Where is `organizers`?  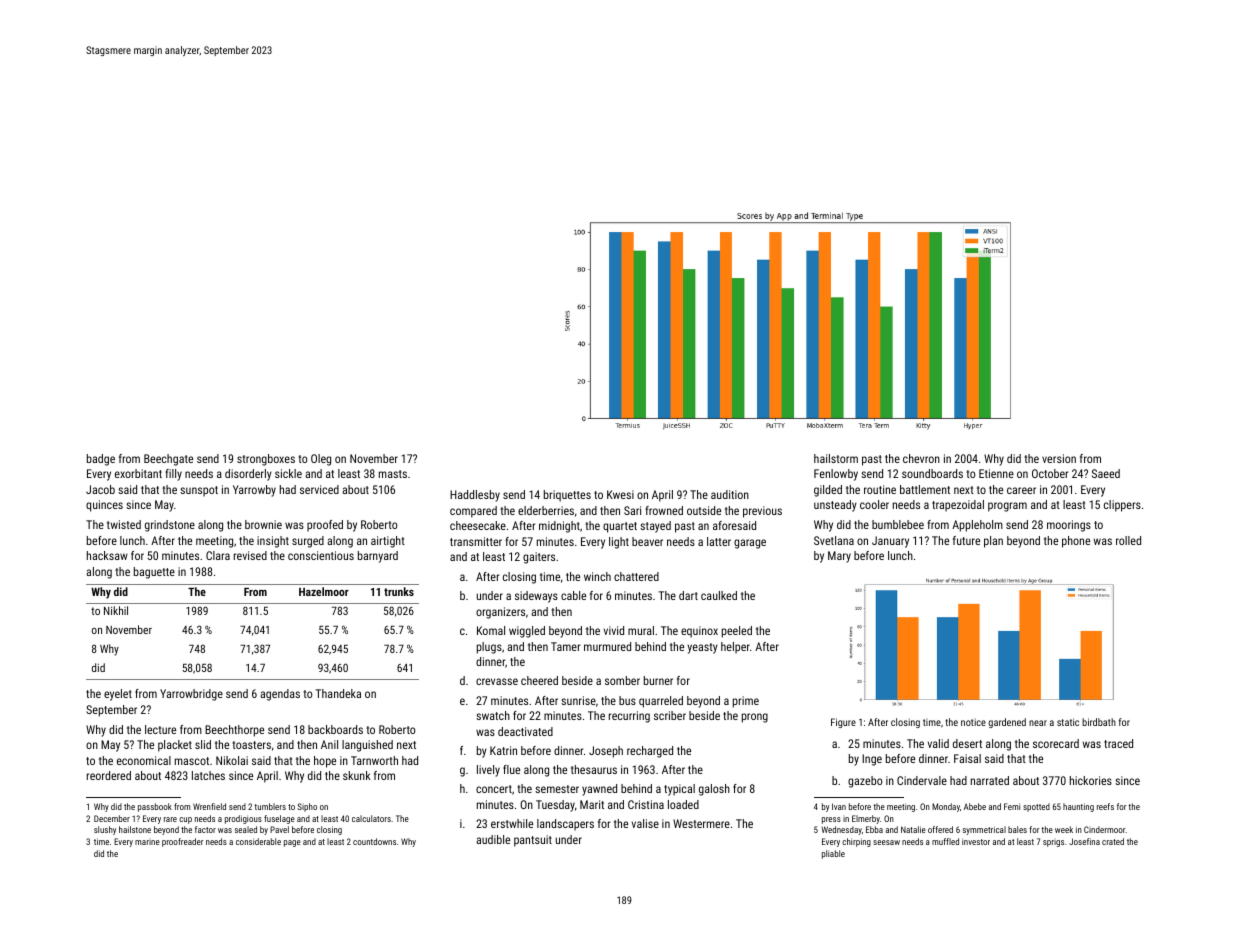
organizers is located at coordinates (500, 613).
